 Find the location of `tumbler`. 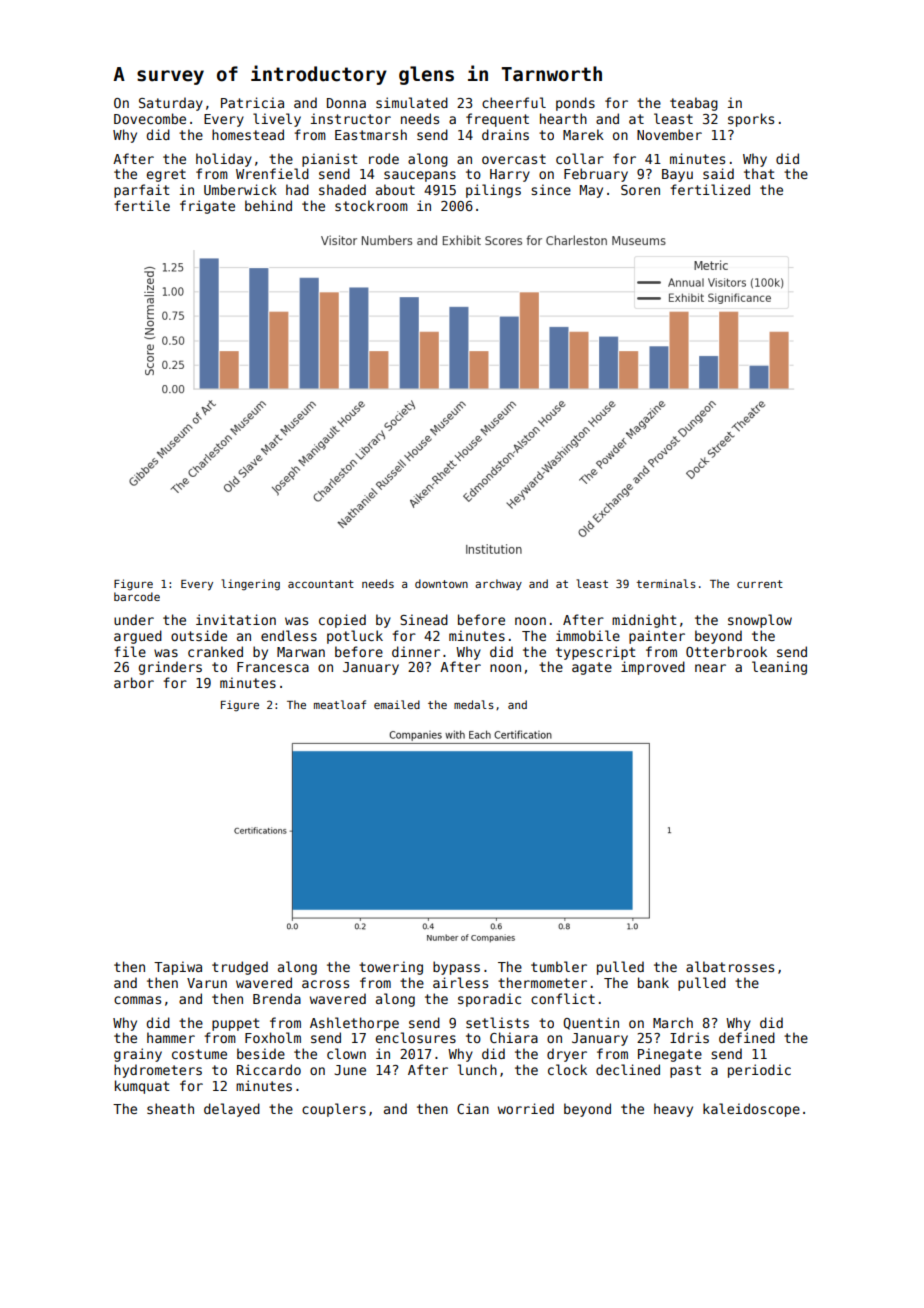

tumbler is located at coordinates (559, 966).
